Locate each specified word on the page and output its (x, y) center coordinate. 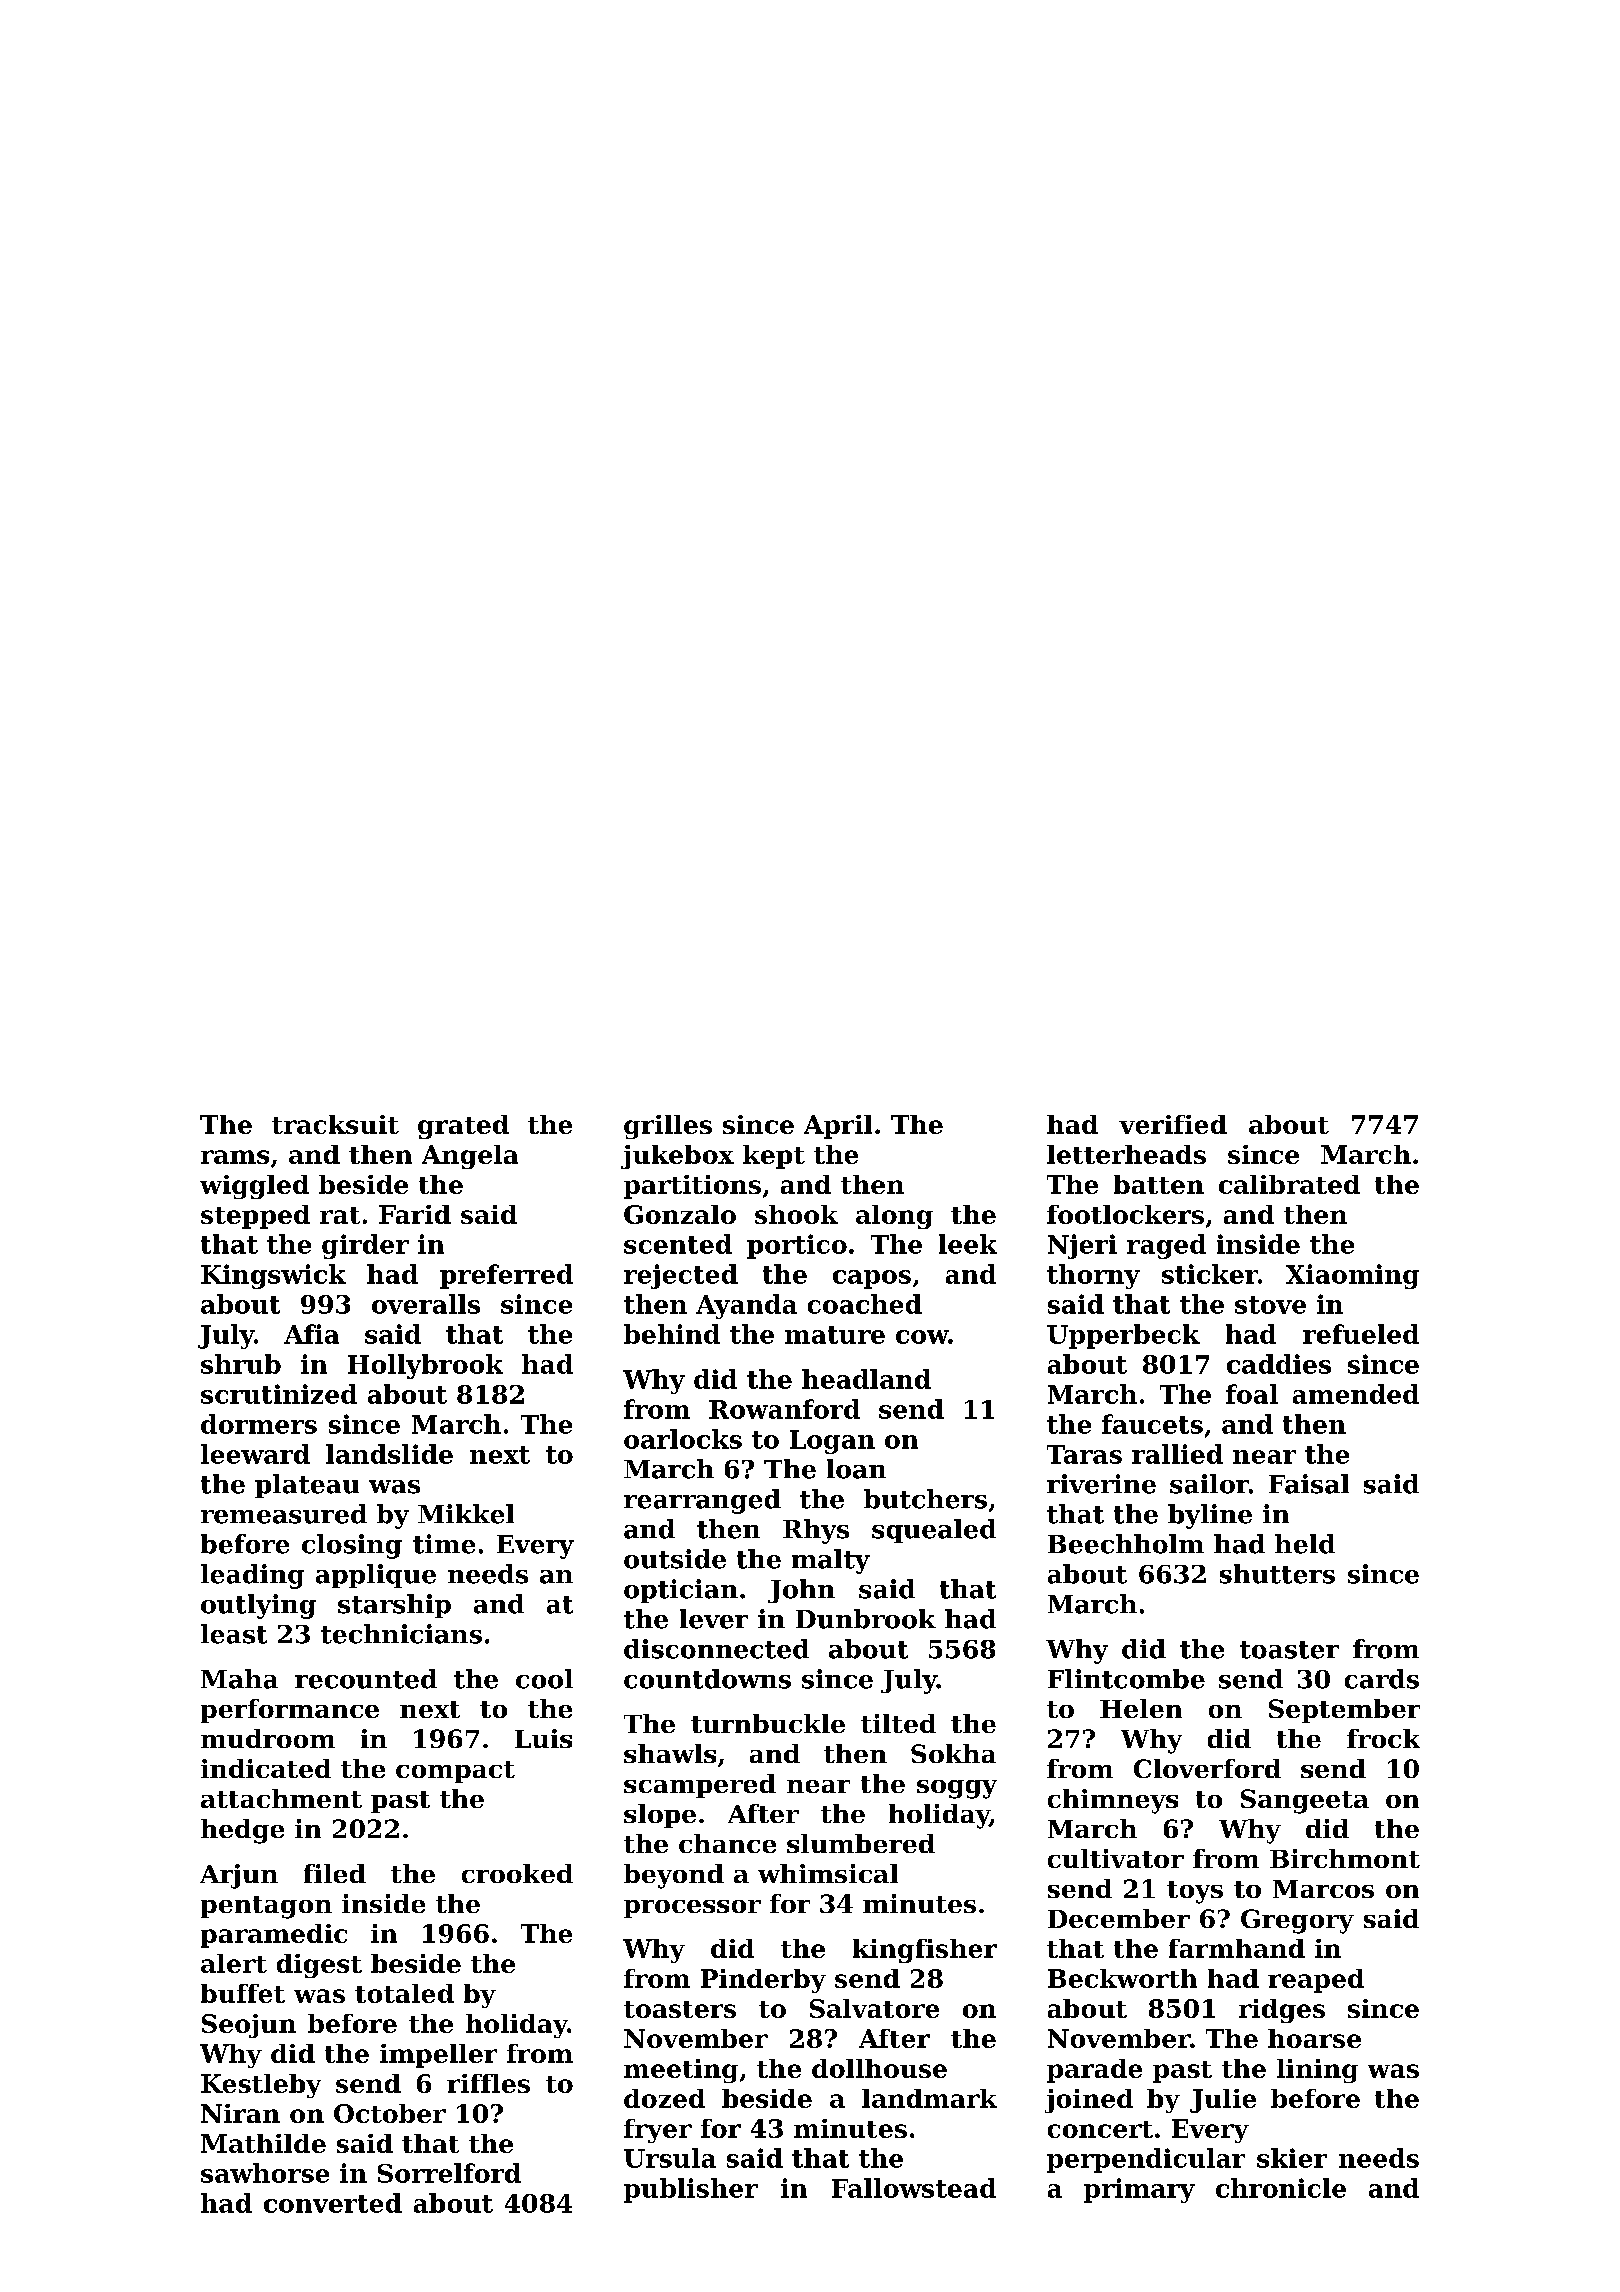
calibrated (1289, 1184)
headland (866, 1379)
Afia (311, 1334)
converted (333, 2203)
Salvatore (874, 2008)
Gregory (1297, 1921)
